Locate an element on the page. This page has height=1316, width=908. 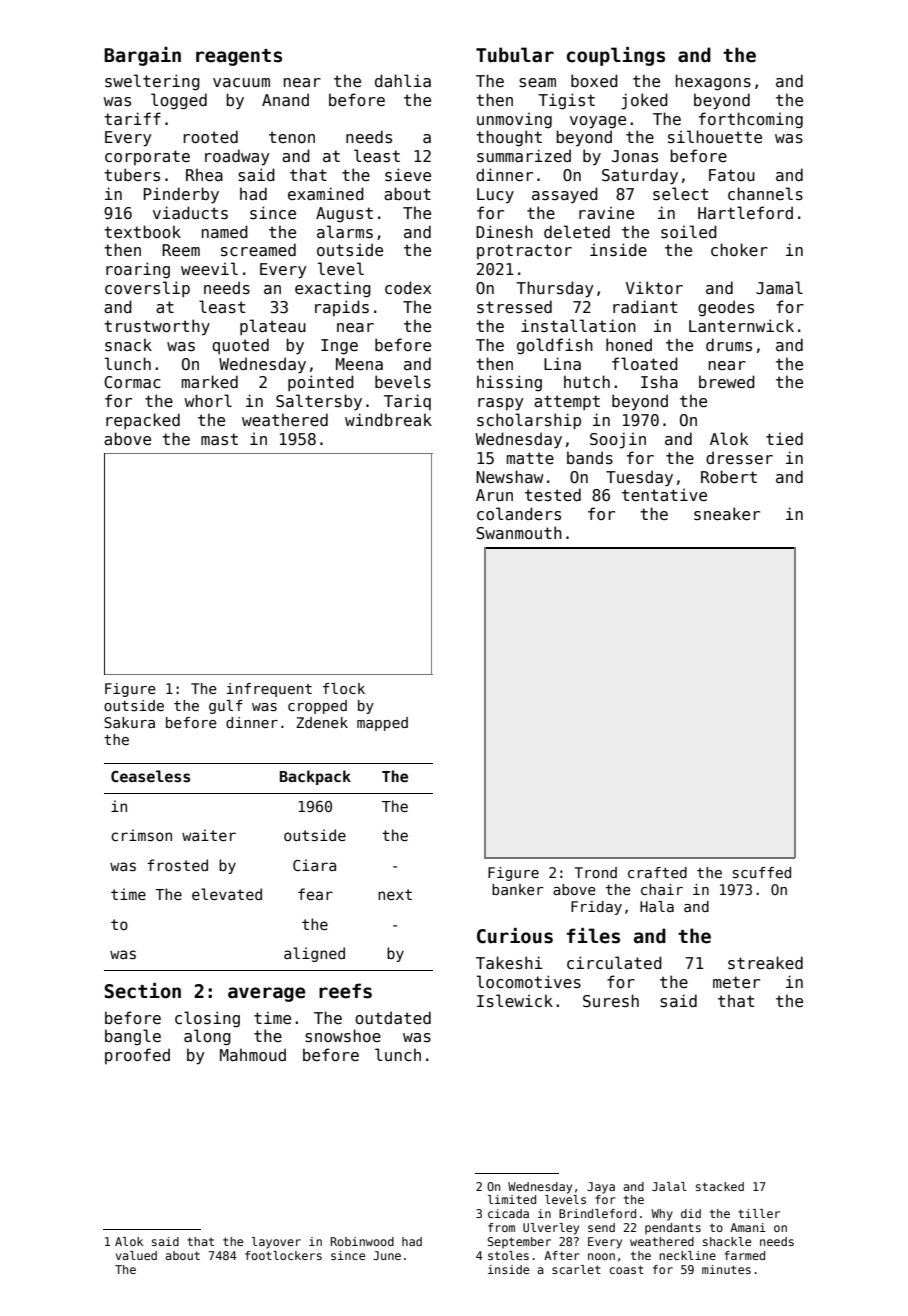
crafted is located at coordinates (657, 872).
